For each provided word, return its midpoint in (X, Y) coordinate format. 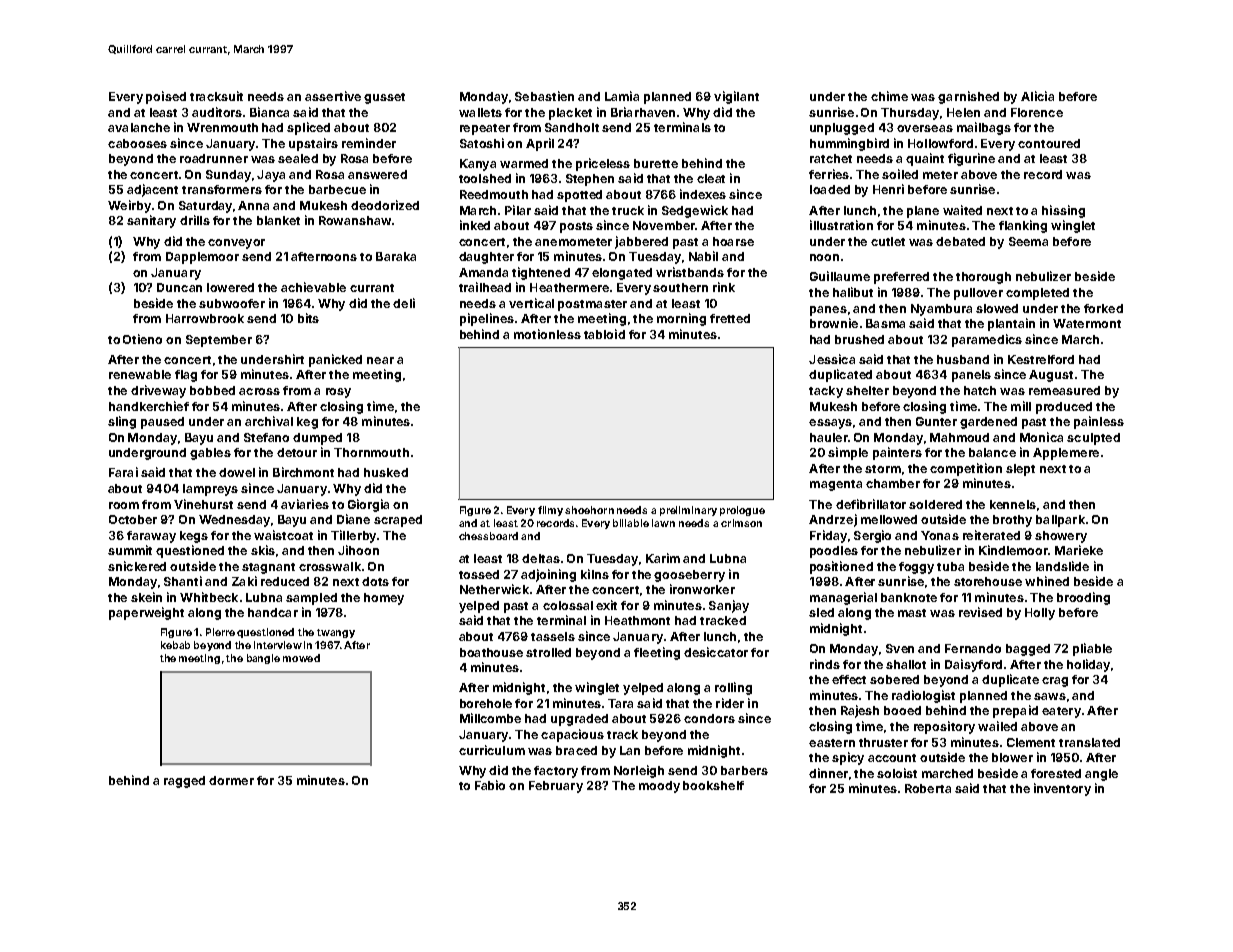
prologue (742, 511)
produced (1064, 408)
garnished (968, 97)
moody (659, 787)
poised (166, 97)
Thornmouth (371, 452)
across (259, 391)
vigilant (736, 97)
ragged (184, 782)
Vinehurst (203, 504)
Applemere (1066, 454)
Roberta (928, 788)
